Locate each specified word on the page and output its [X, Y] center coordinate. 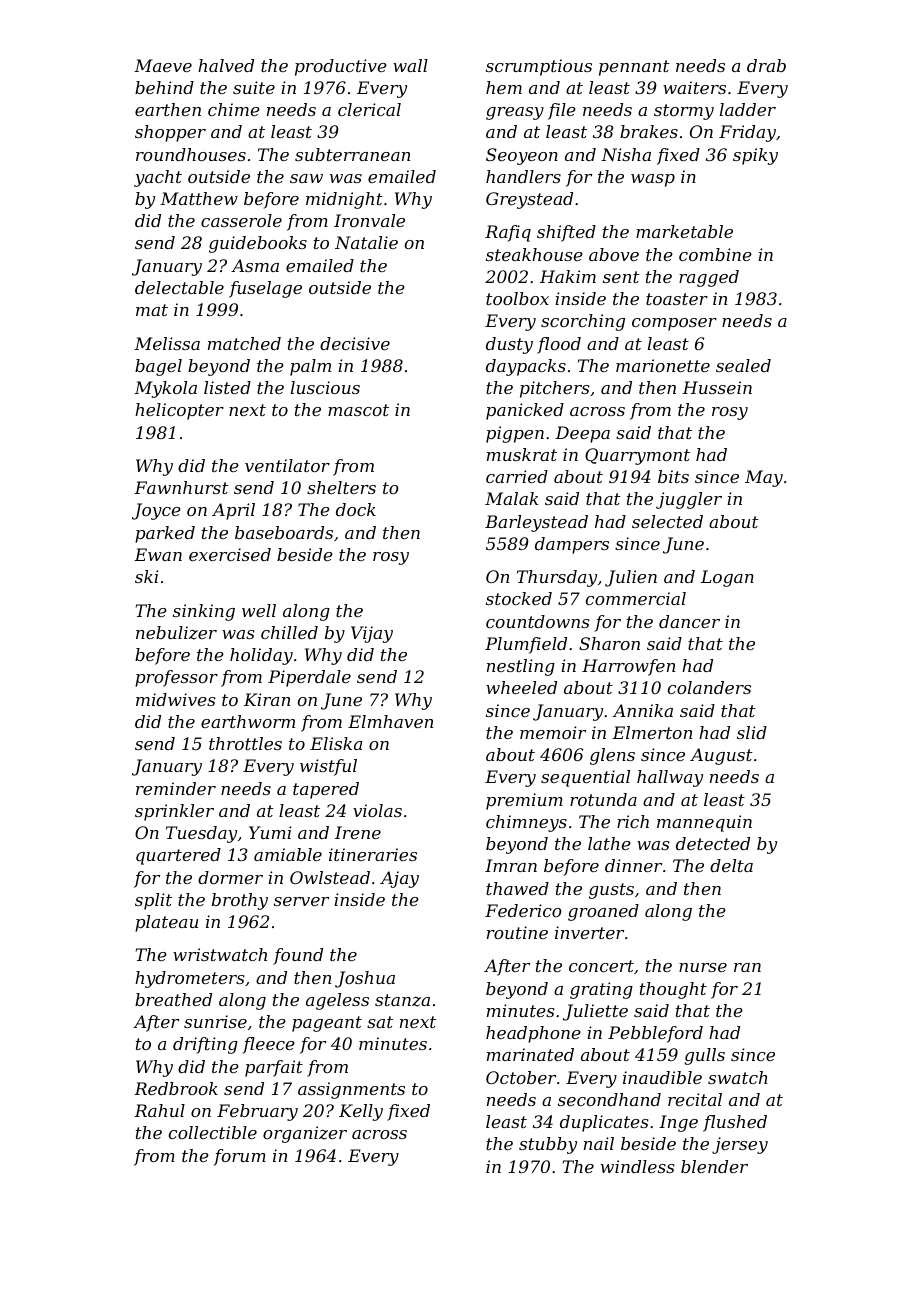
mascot [358, 410]
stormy [684, 112]
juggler [689, 500]
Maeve [163, 65]
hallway [670, 778]
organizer [305, 1134]
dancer [689, 621]
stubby [548, 1145]
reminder [176, 788]
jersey [740, 1145]
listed [227, 387]
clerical [369, 109]
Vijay [372, 634]
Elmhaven [390, 721]
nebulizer [176, 633]
